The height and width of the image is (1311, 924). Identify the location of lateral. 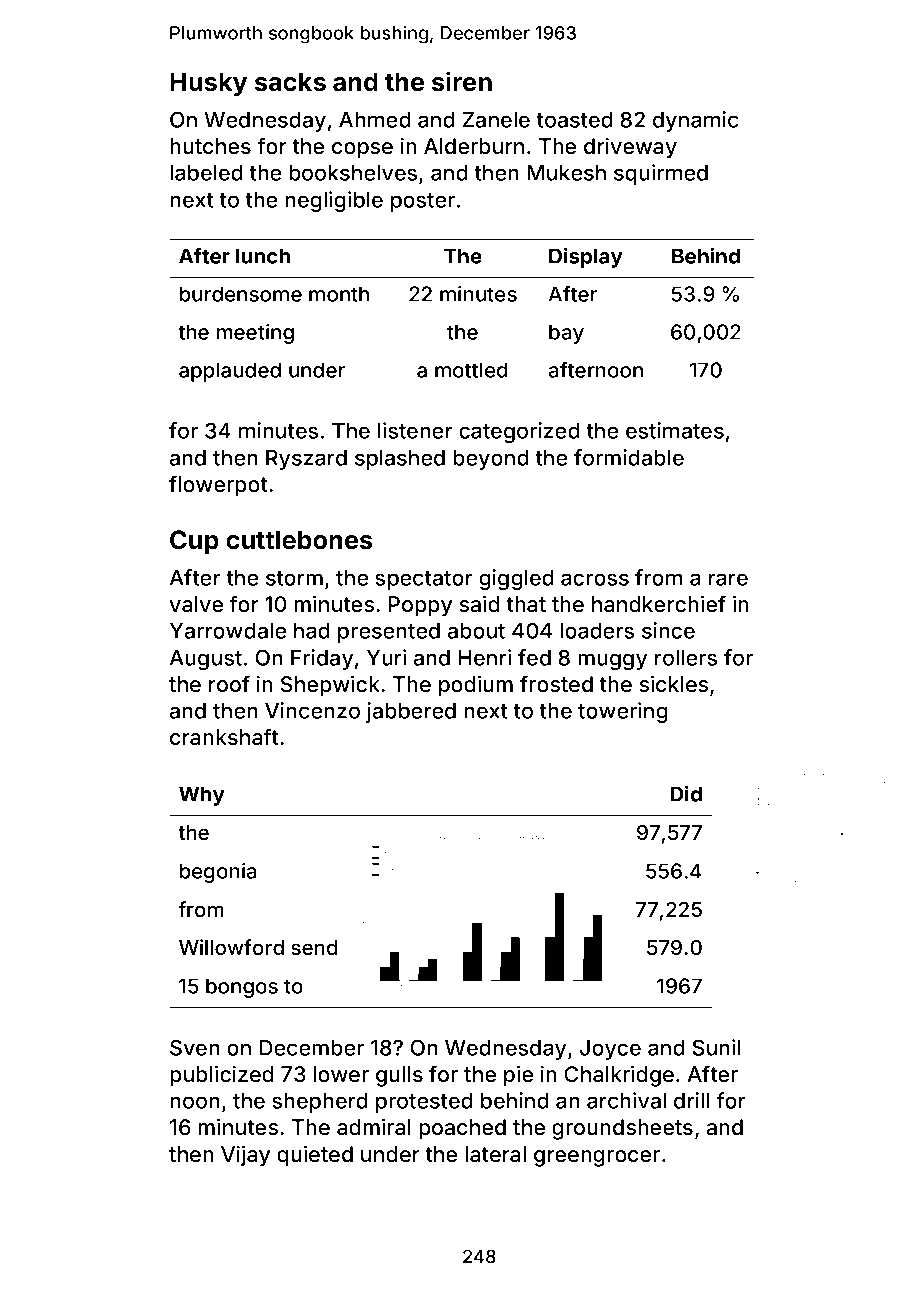
(495, 1154).
